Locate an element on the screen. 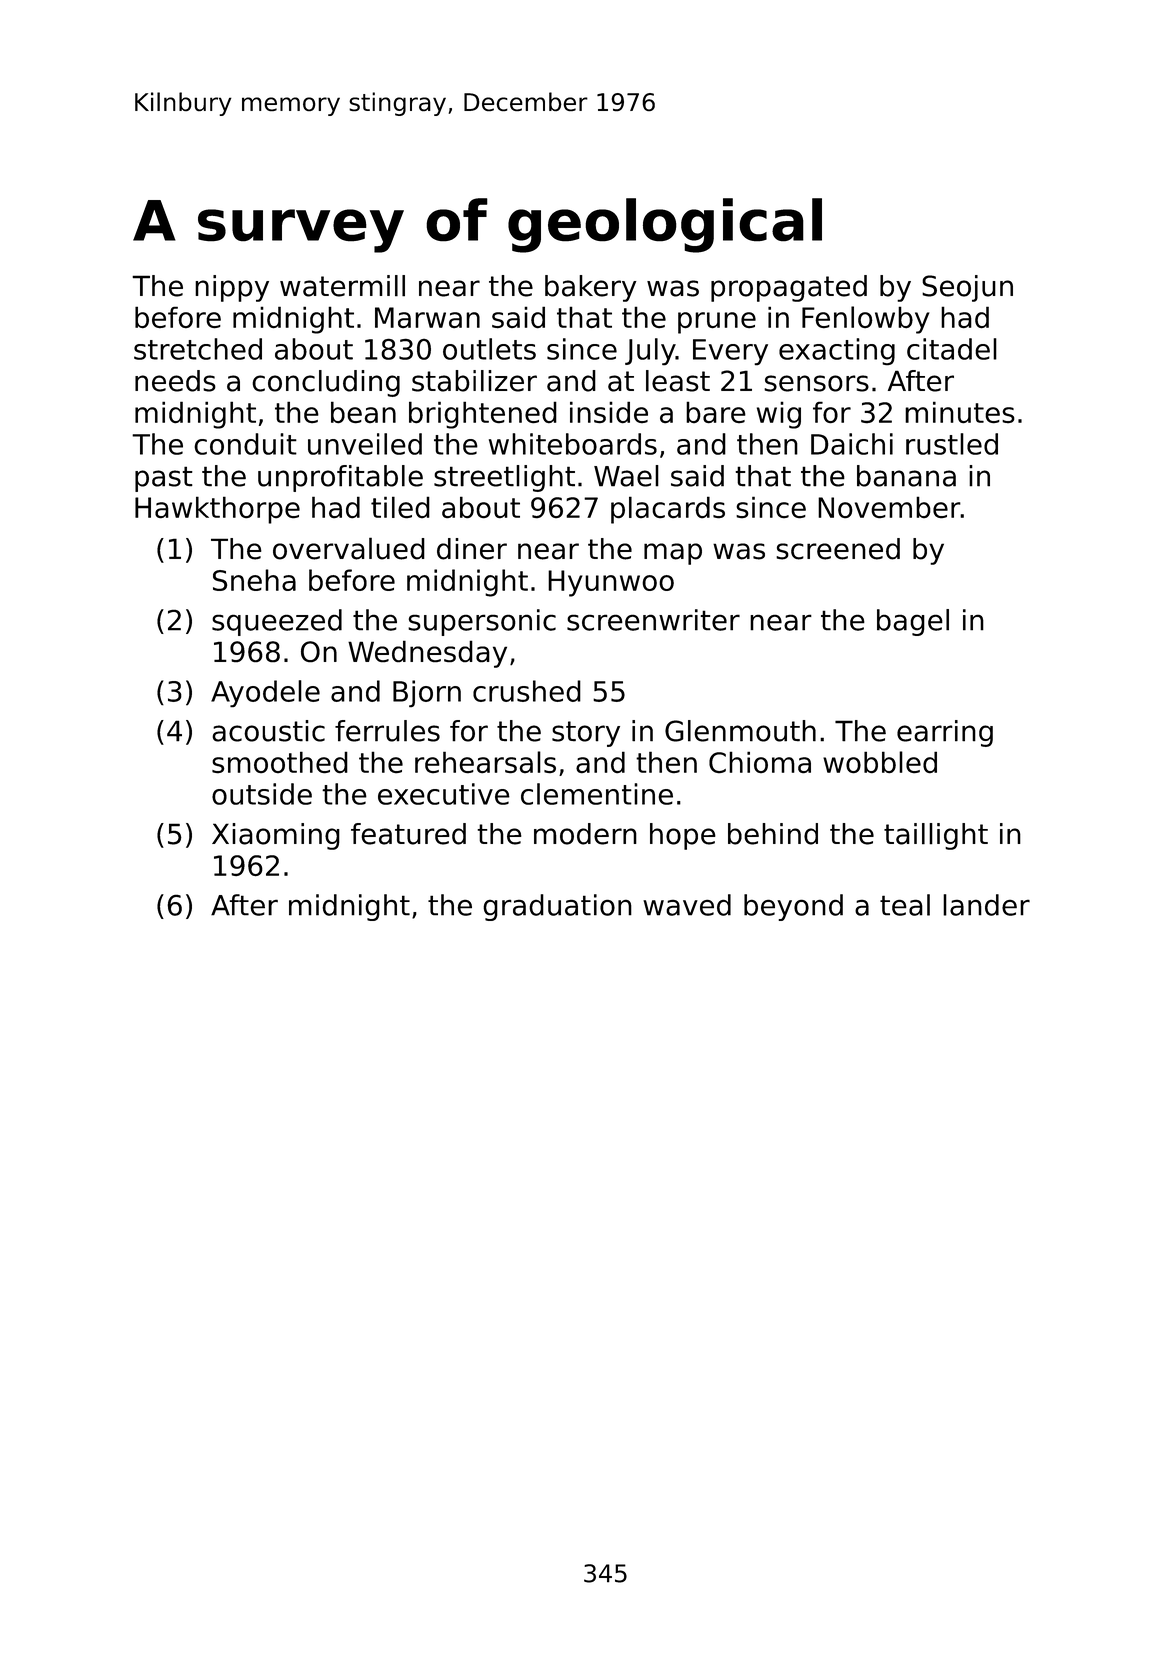 The image size is (1165, 1654). nippy is located at coordinates (232, 288).
